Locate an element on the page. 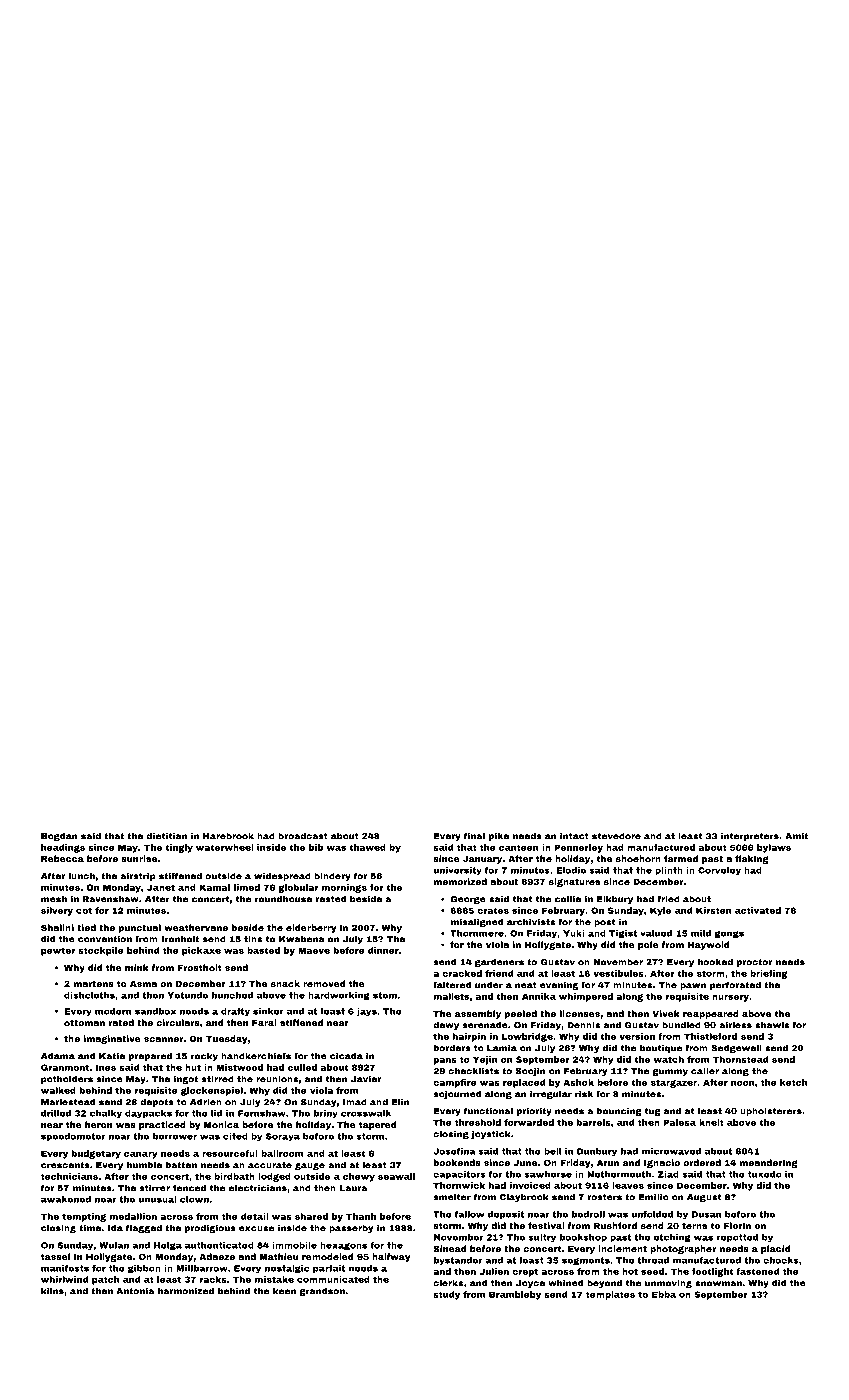  George is located at coordinates (468, 900).
